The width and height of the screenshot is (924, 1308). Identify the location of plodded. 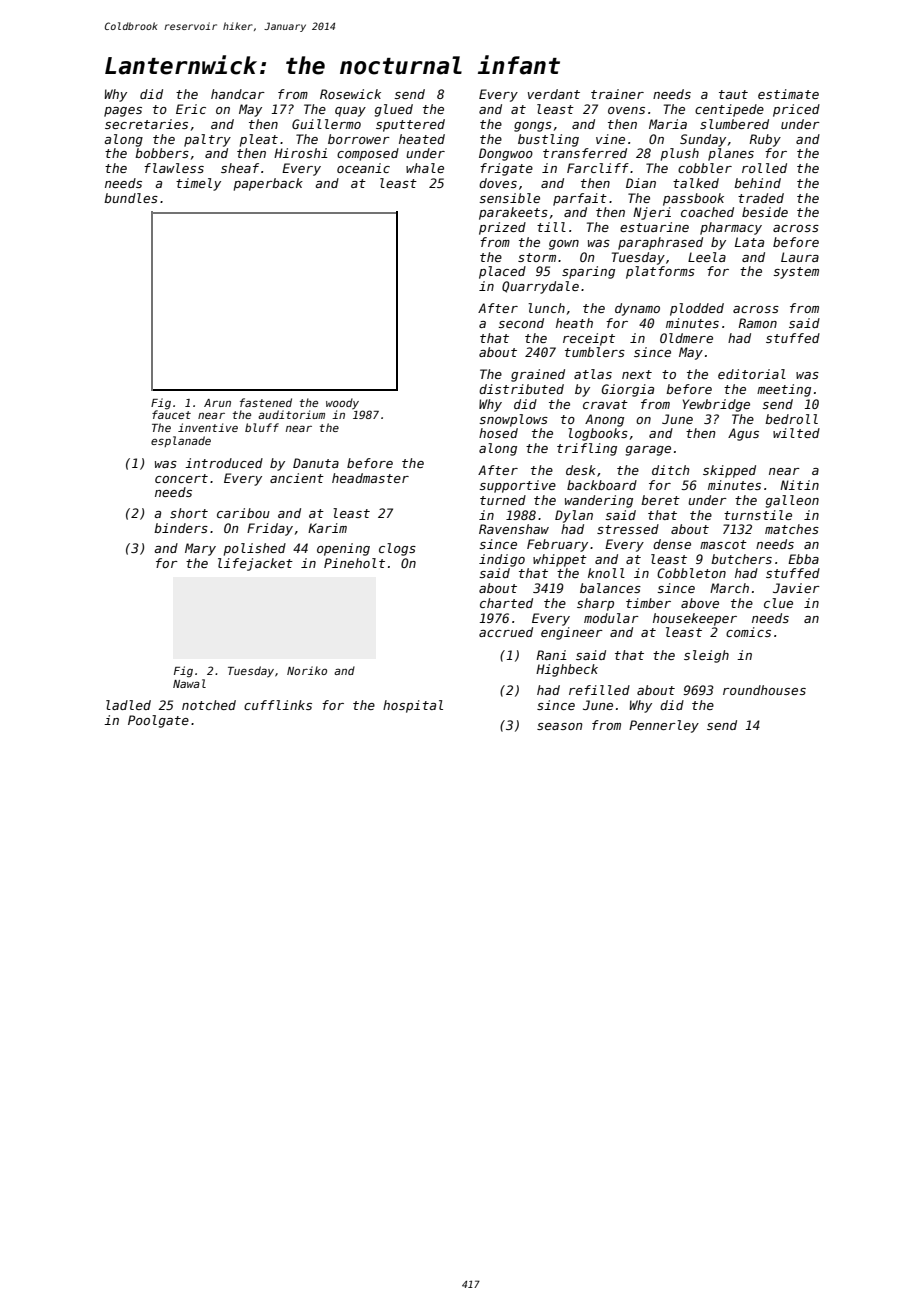
(697, 309).
